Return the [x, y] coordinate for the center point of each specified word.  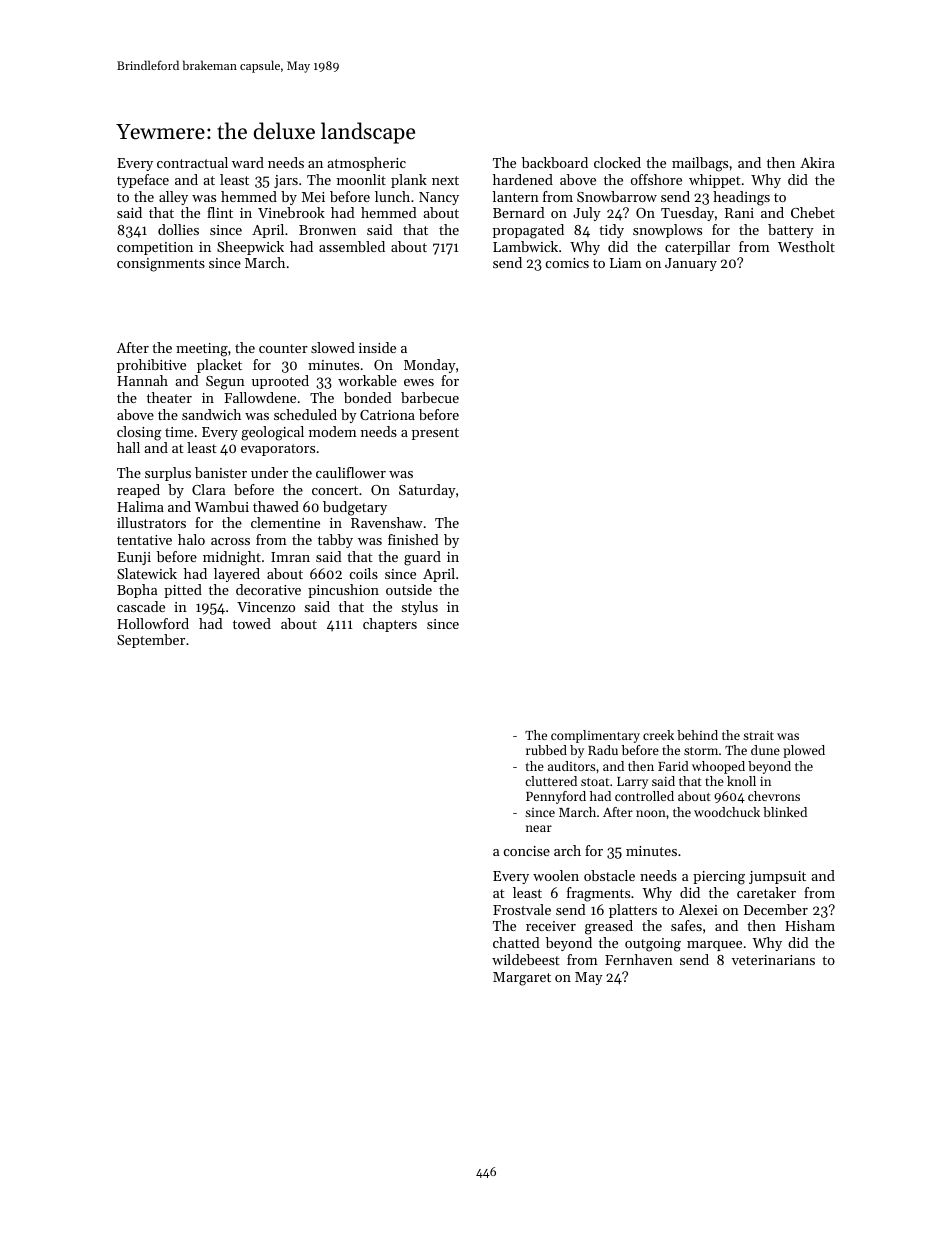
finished [413, 539]
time [179, 432]
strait [758, 735]
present [435, 434]
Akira [817, 162]
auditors [571, 766]
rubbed [546, 750]
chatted [516, 942]
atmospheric [366, 164]
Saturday [427, 491]
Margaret [522, 979]
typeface [143, 181]
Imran [290, 557]
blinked [785, 812]
